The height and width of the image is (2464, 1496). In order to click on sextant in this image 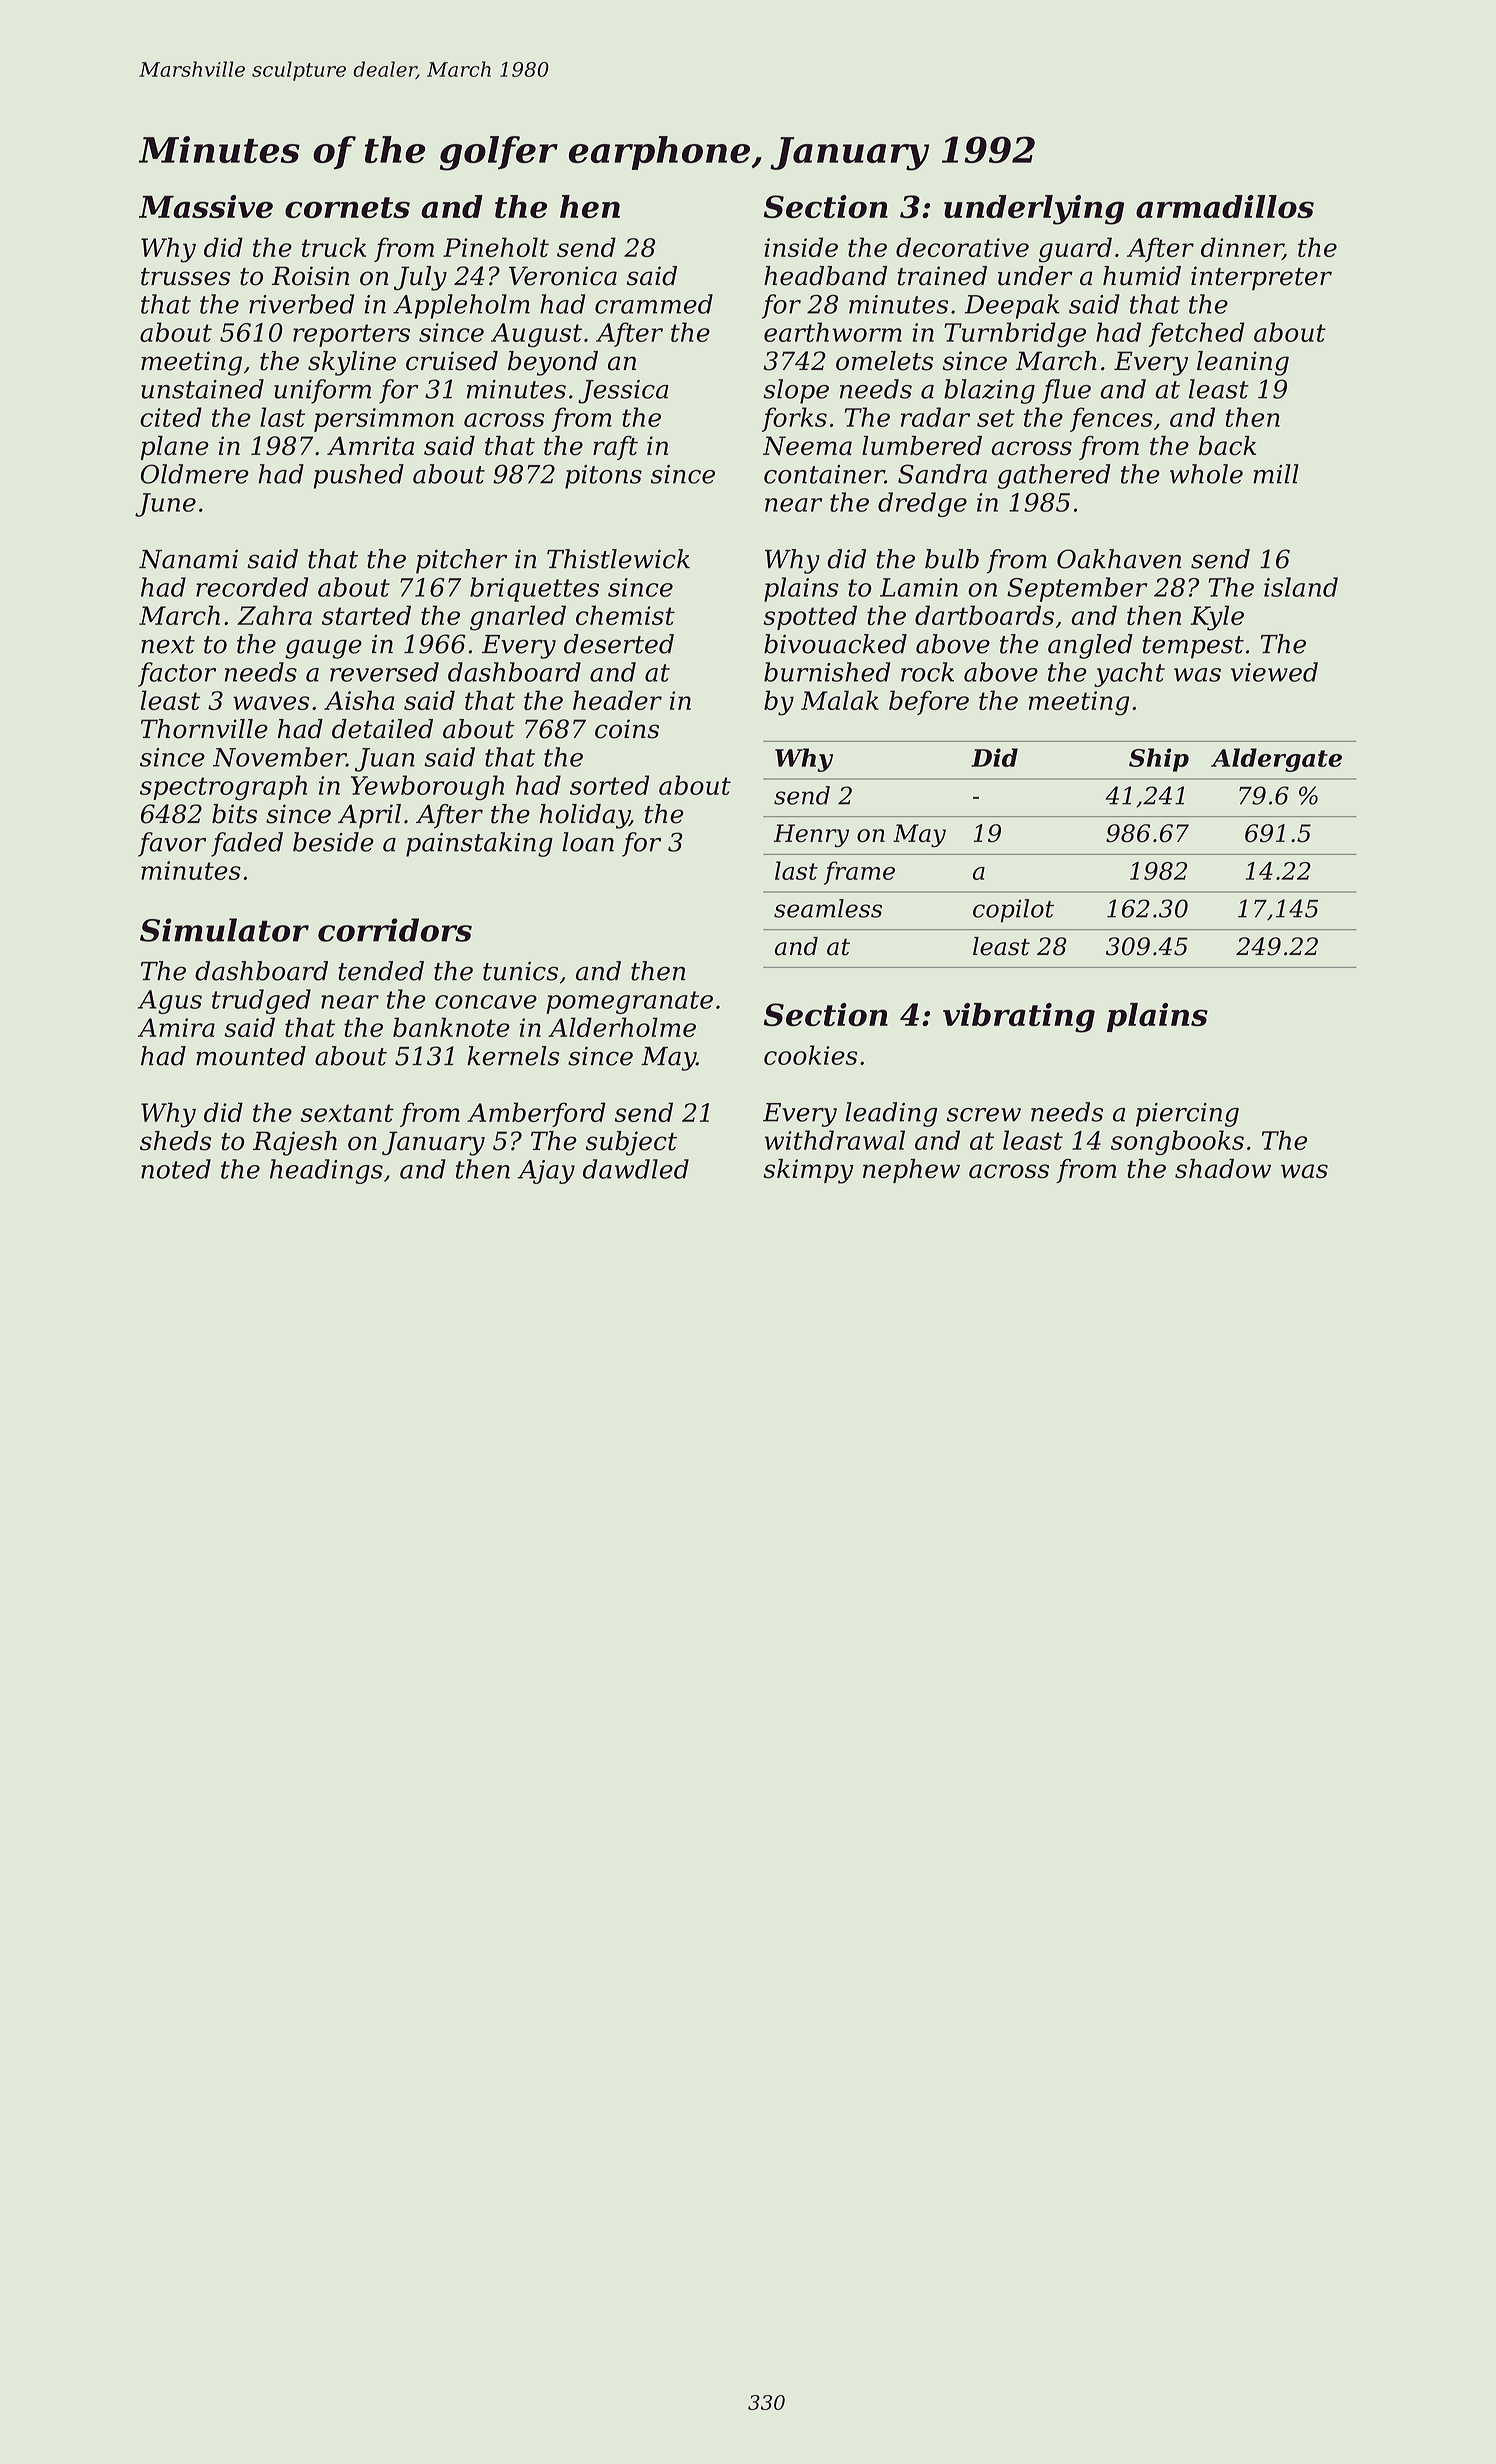, I will do `click(347, 1113)`.
